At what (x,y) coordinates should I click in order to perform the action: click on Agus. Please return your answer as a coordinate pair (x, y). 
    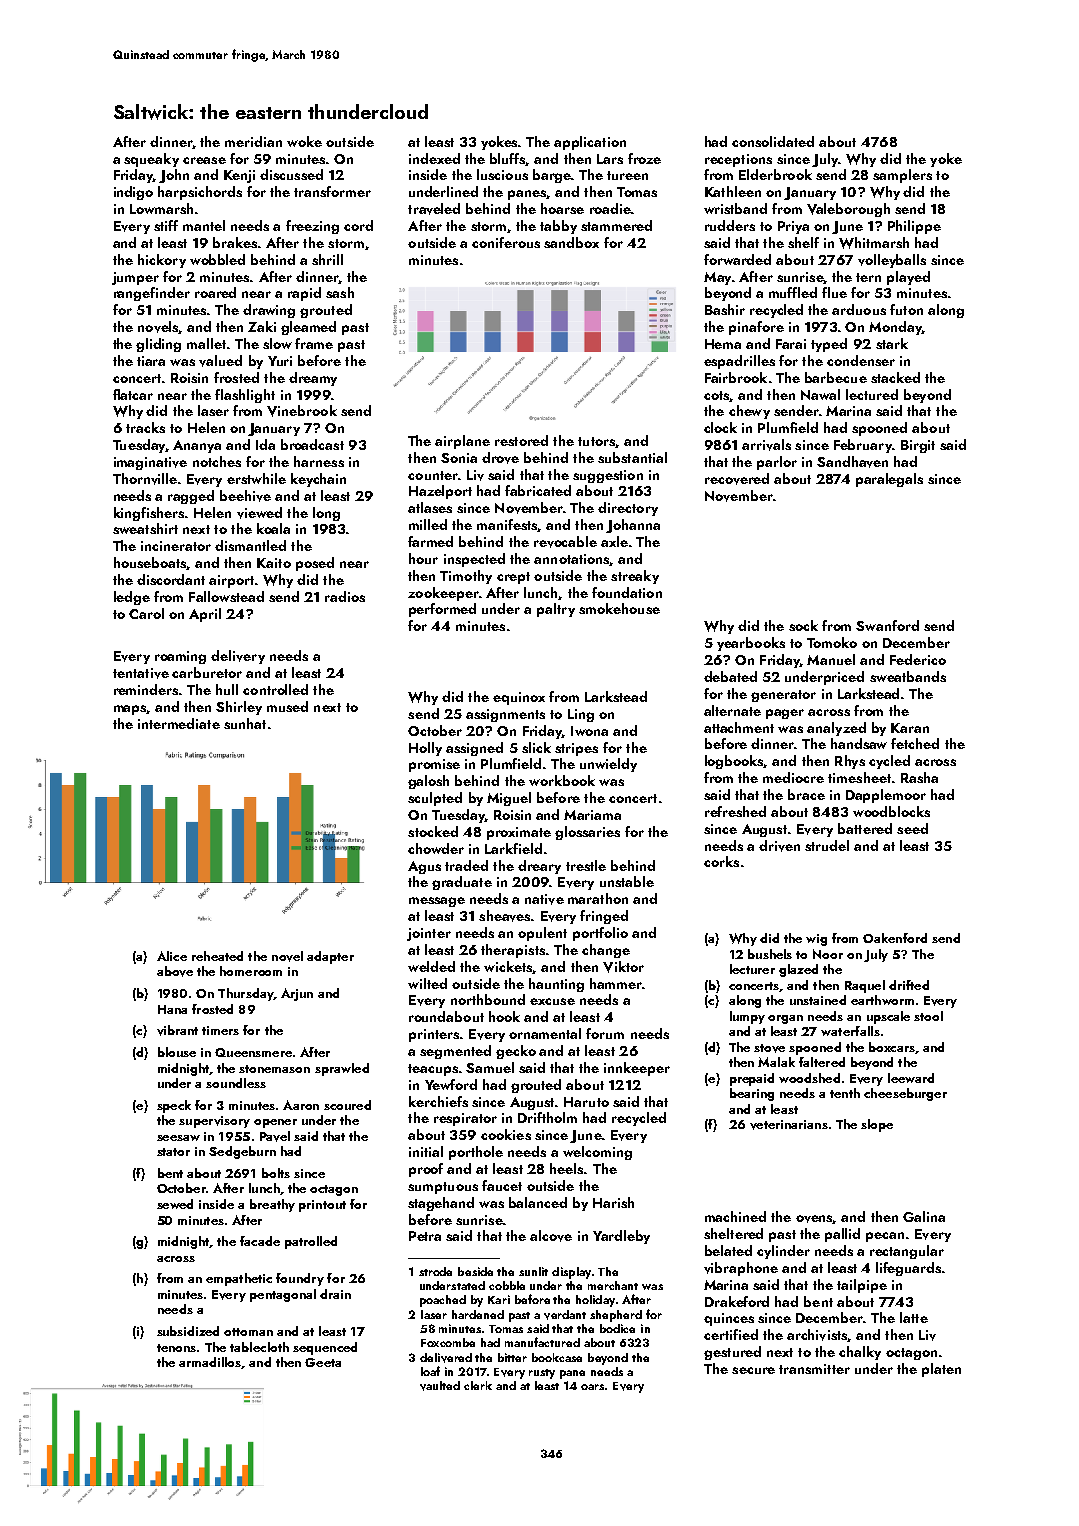
    Looking at the image, I should click on (424, 867).
